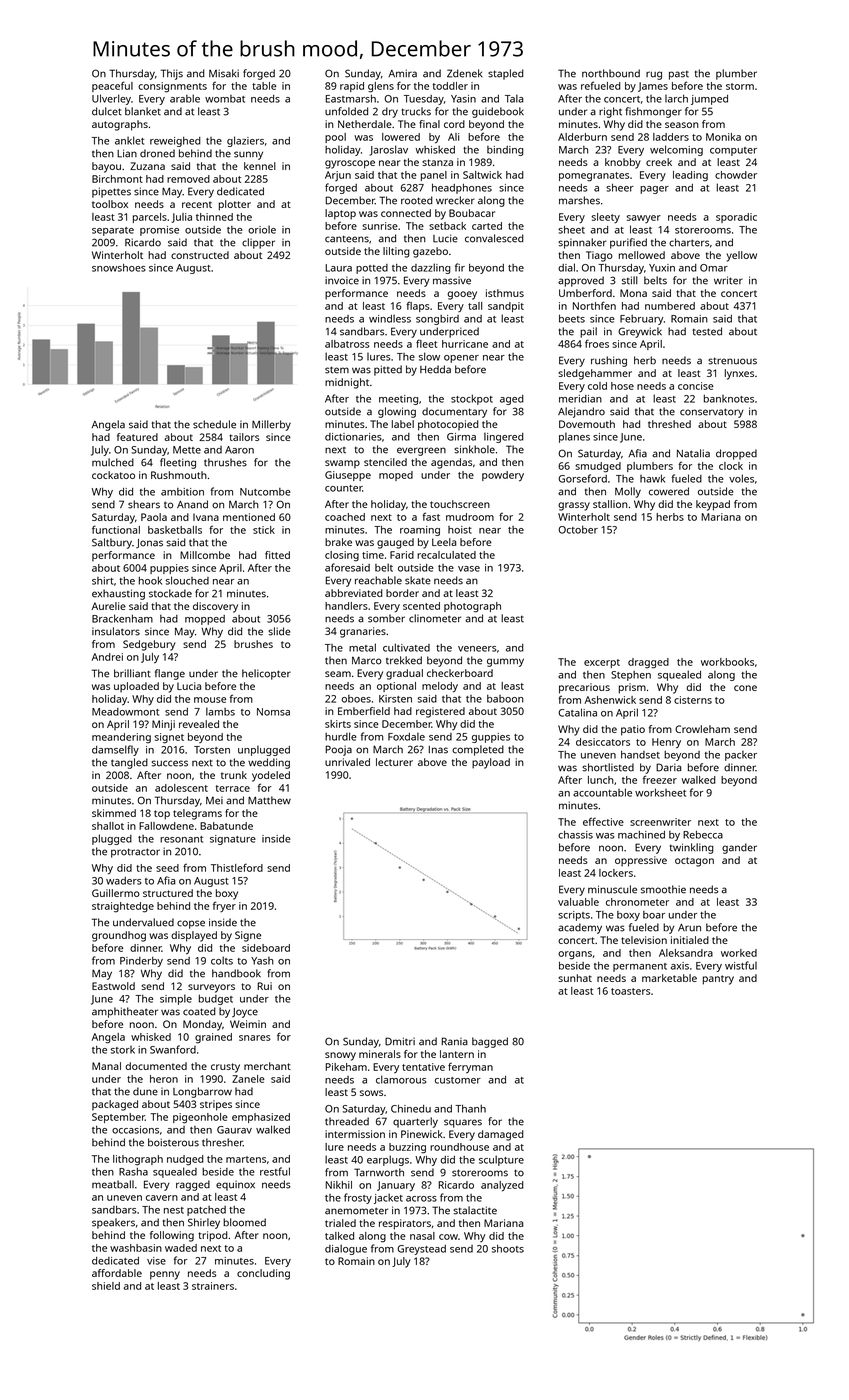 The width and height of the screenshot is (849, 1400). Describe the element at coordinates (340, 1223) in the screenshot. I see `trialed` at that location.
